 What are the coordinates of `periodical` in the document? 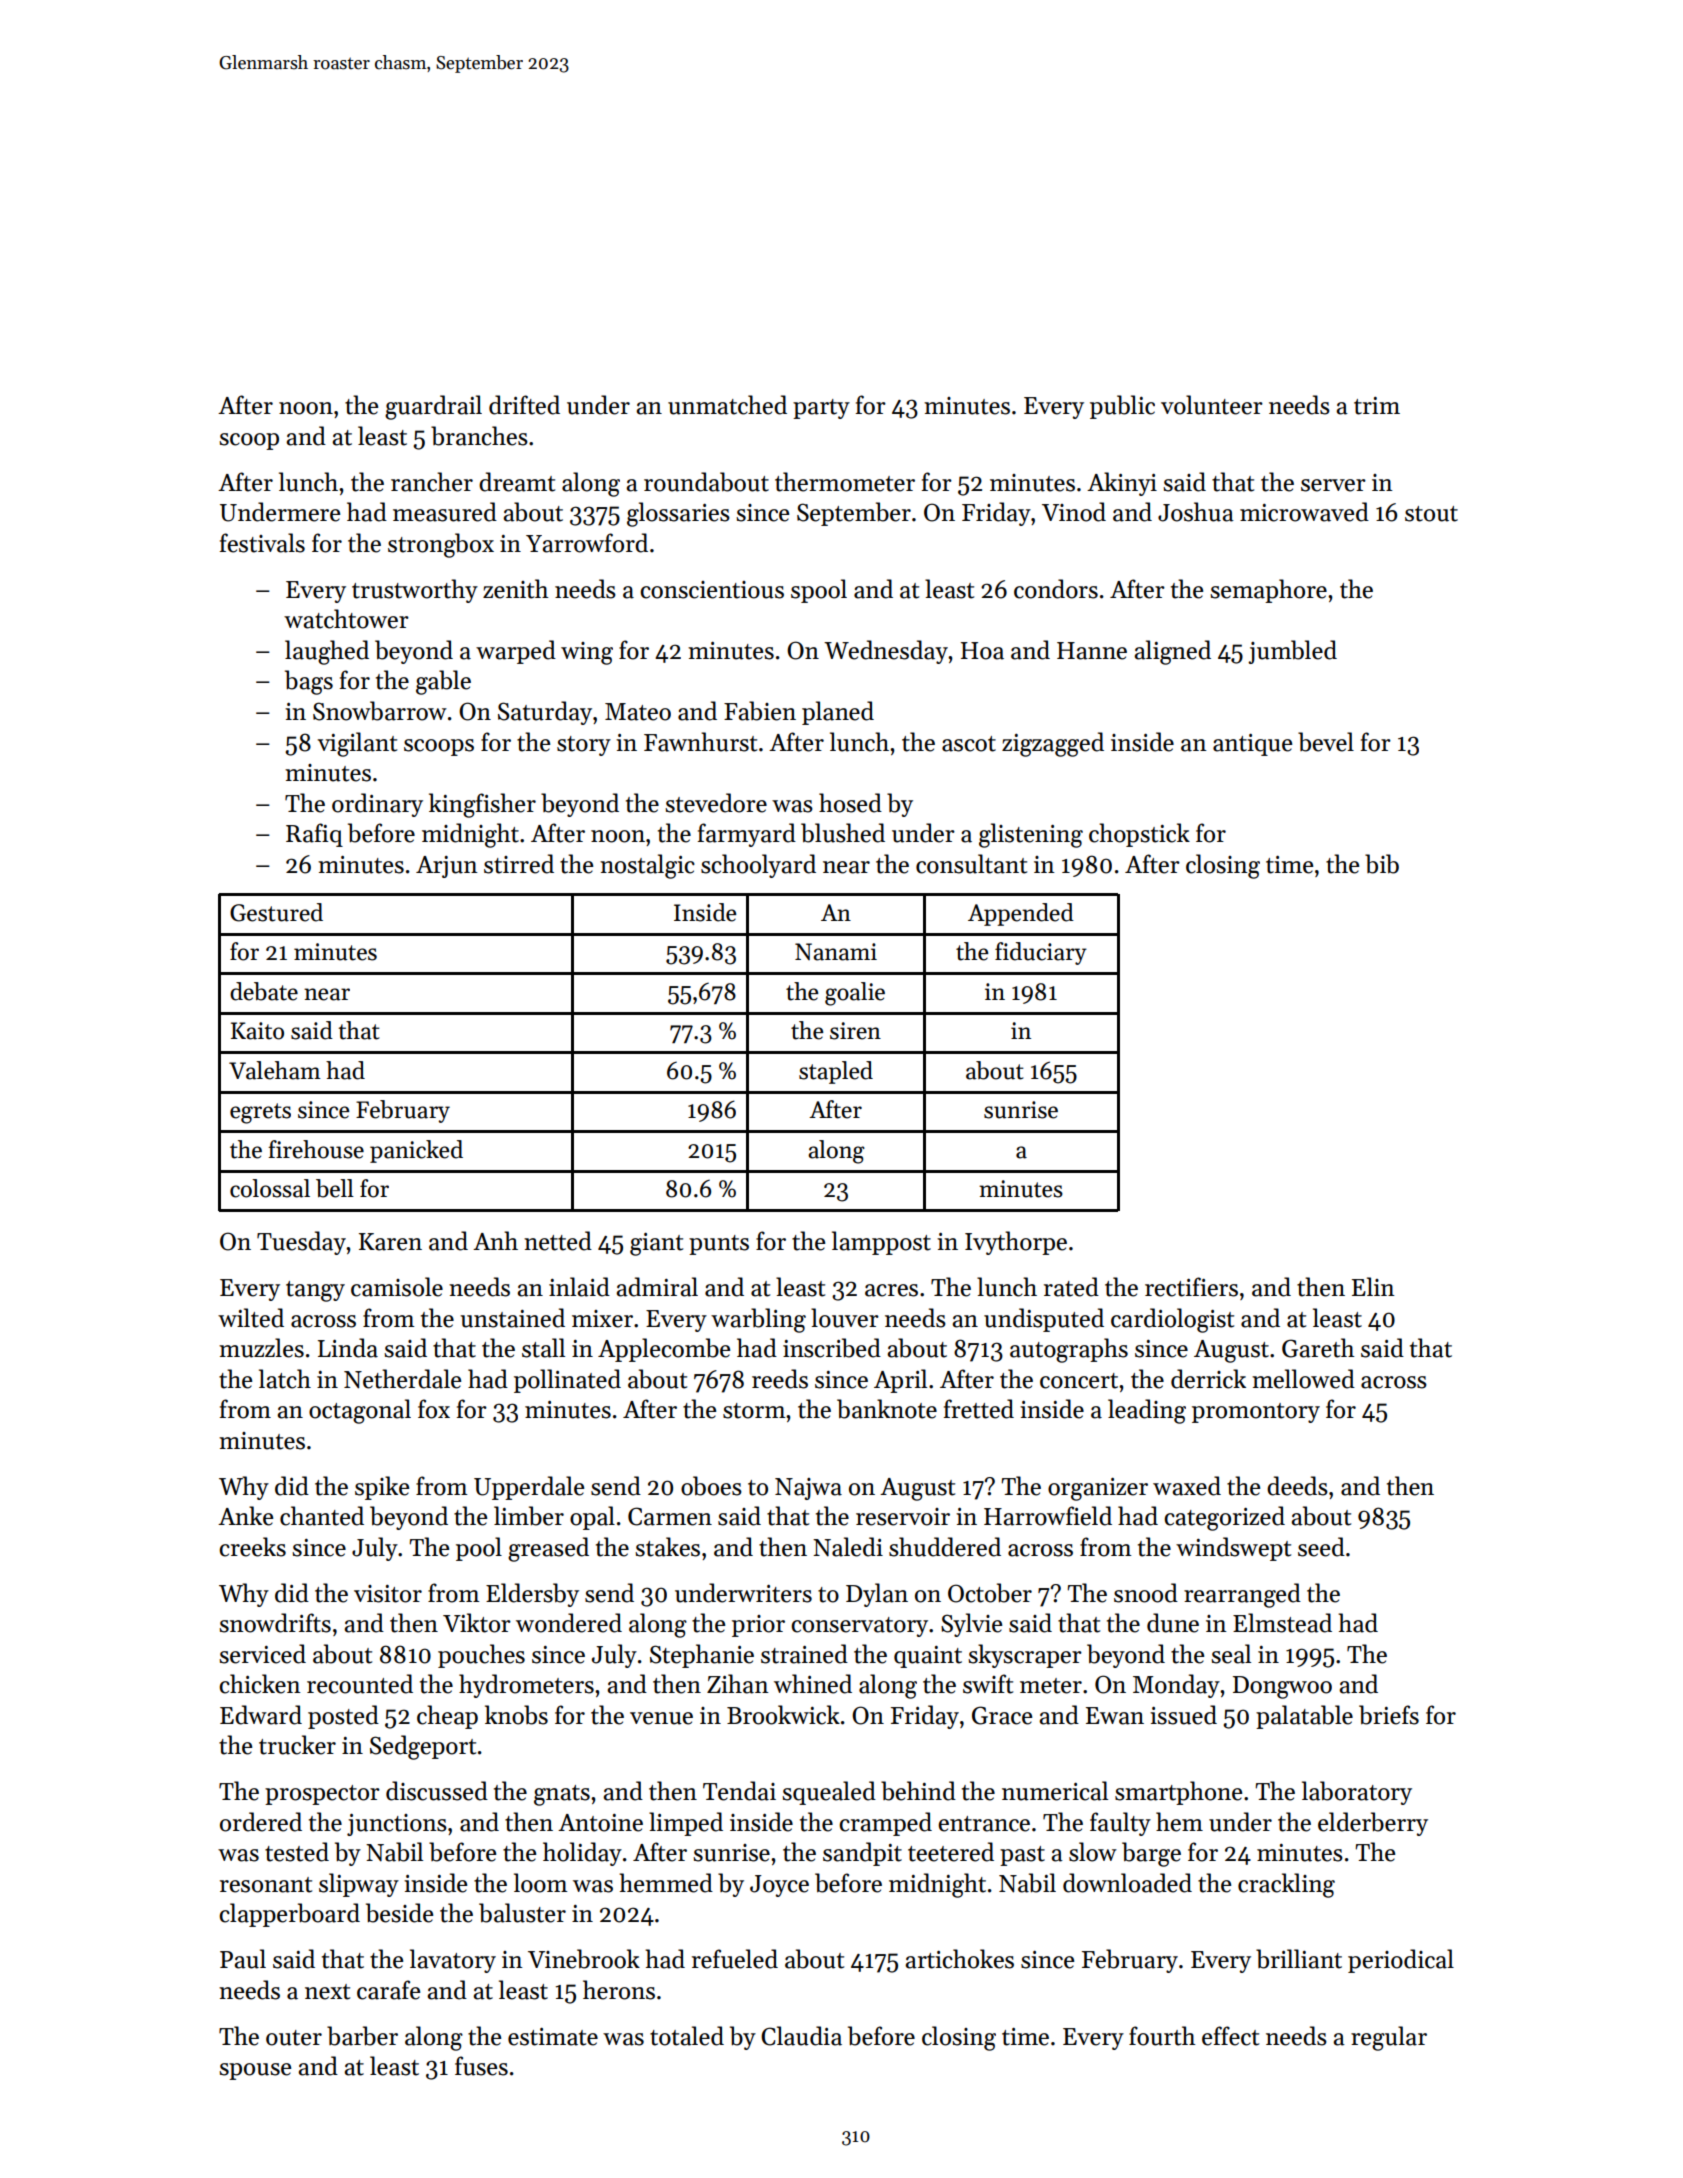 It's located at (1401, 1961).
